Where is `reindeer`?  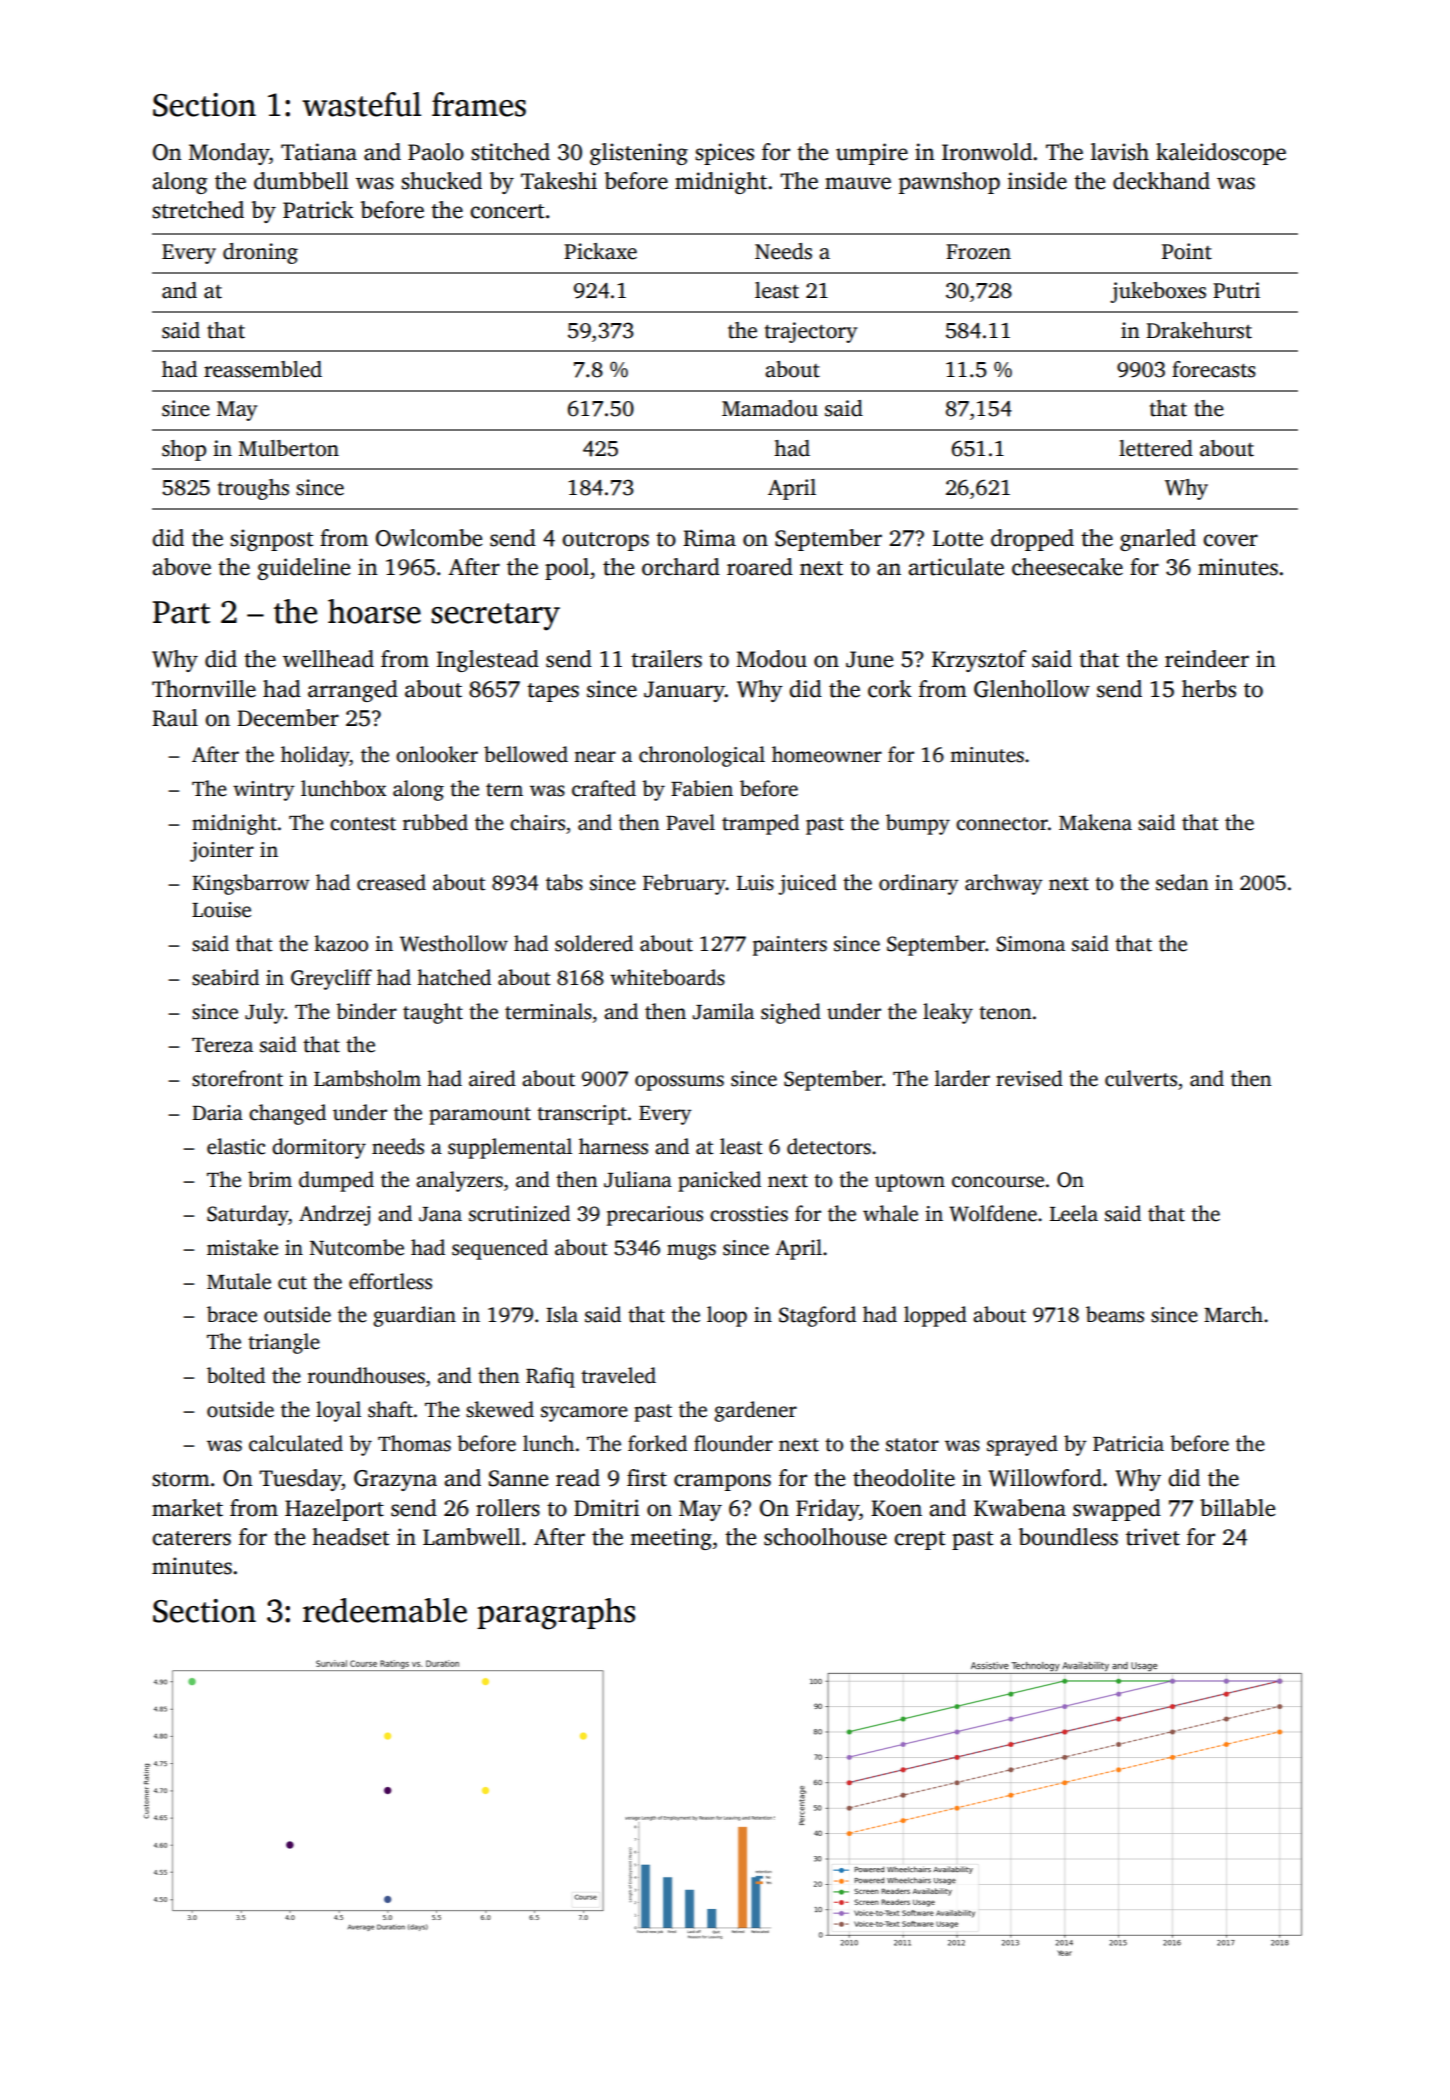
reindeer is located at coordinates (1207, 659).
